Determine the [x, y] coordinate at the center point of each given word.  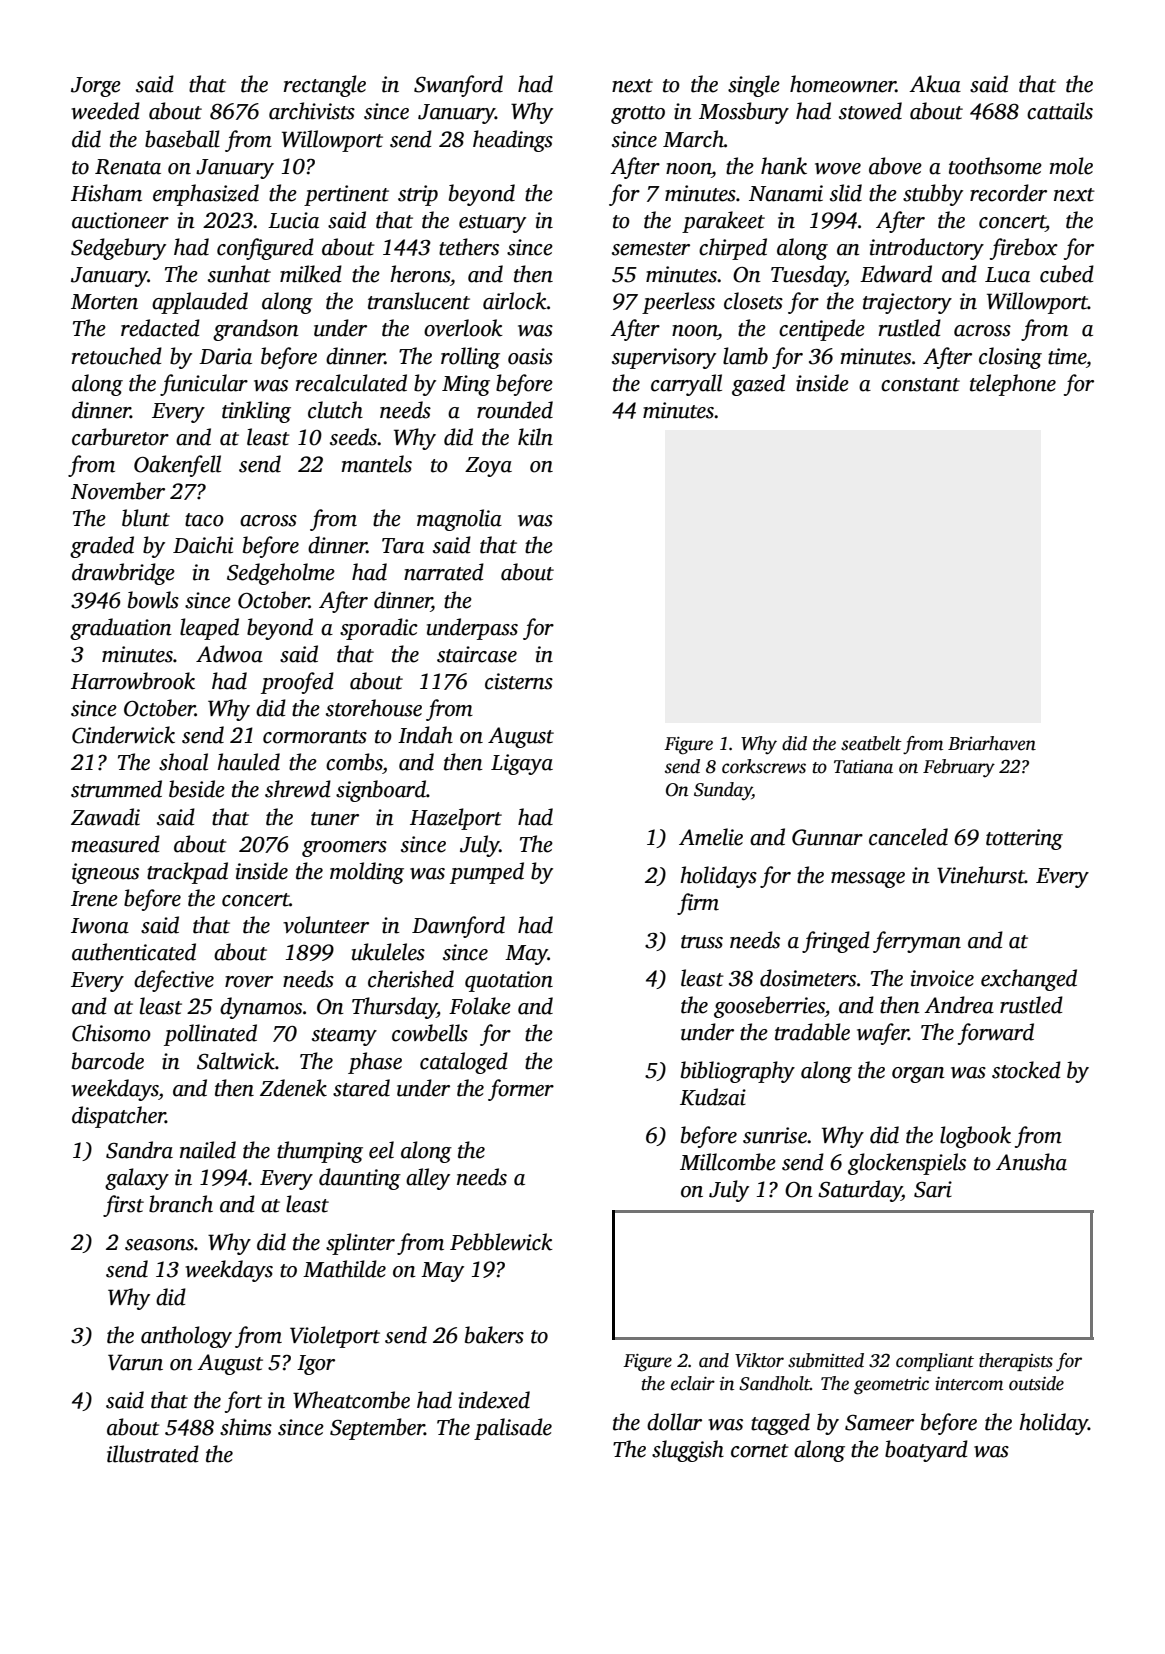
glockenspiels [907, 1164]
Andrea [959, 1005]
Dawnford [458, 927]
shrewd [298, 789]
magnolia [459, 520]
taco [204, 520]
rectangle [325, 86]
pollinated [210, 1035]
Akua [935, 84]
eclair [693, 1383]
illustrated [153, 1454]
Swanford [458, 86]
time [1067, 356]
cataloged [464, 1063]
